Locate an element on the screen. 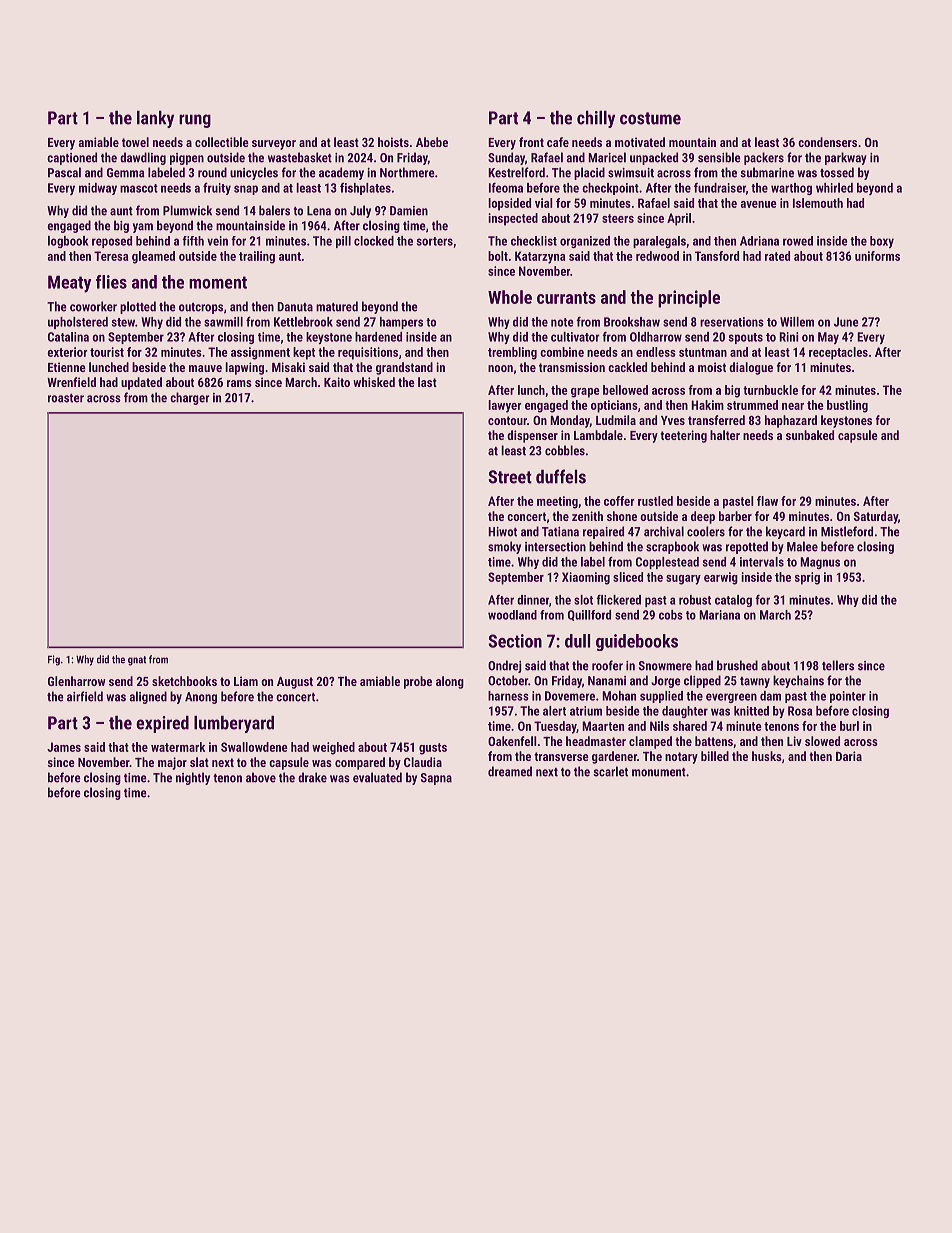 This screenshot has height=1233, width=952. Daria is located at coordinates (849, 756).
